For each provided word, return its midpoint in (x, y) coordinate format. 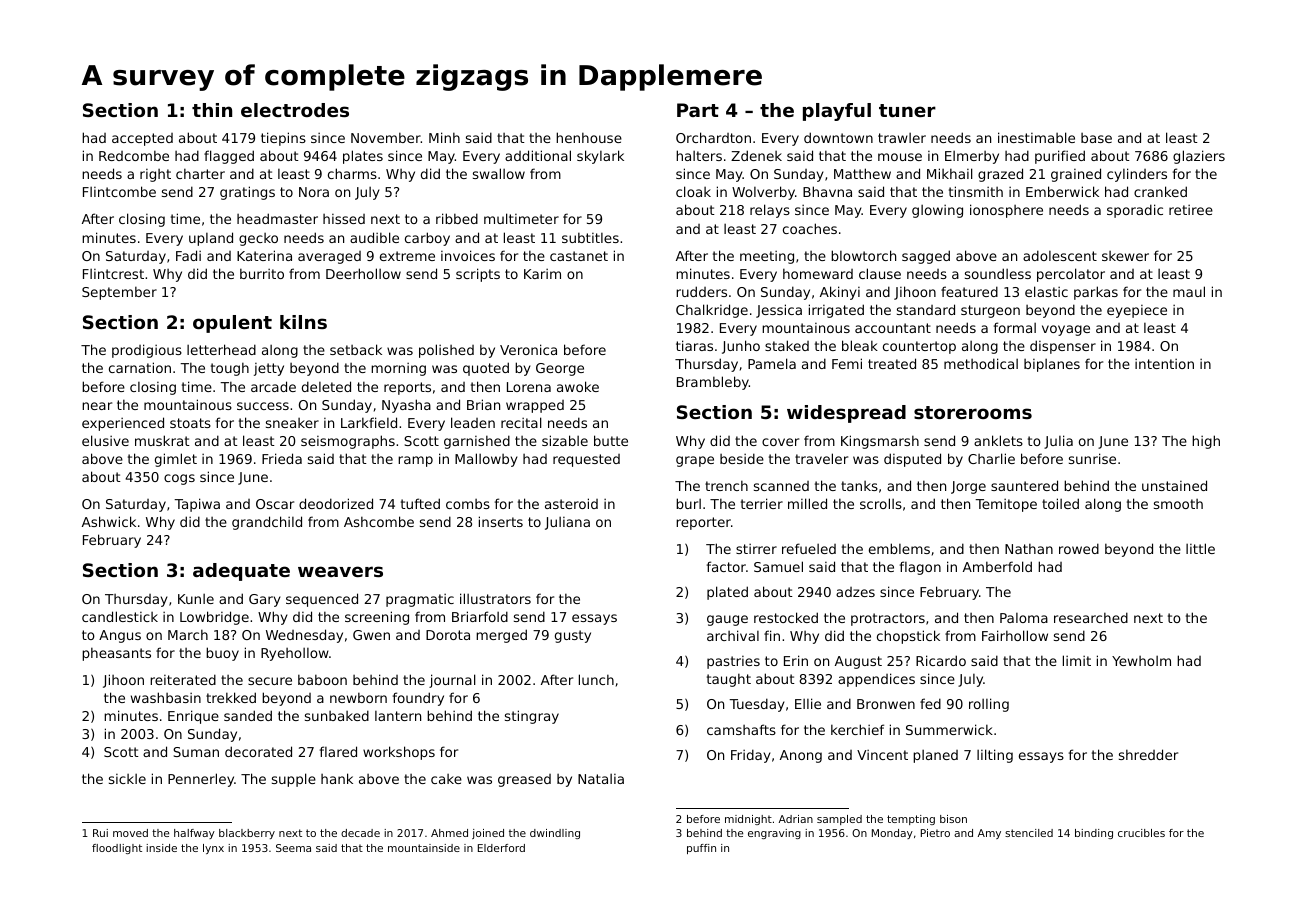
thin (212, 110)
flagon (920, 568)
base (1096, 138)
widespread (846, 414)
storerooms (973, 412)
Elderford (501, 848)
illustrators (495, 598)
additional (538, 155)
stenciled (1029, 833)
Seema (293, 848)
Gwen (371, 635)
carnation (140, 367)
